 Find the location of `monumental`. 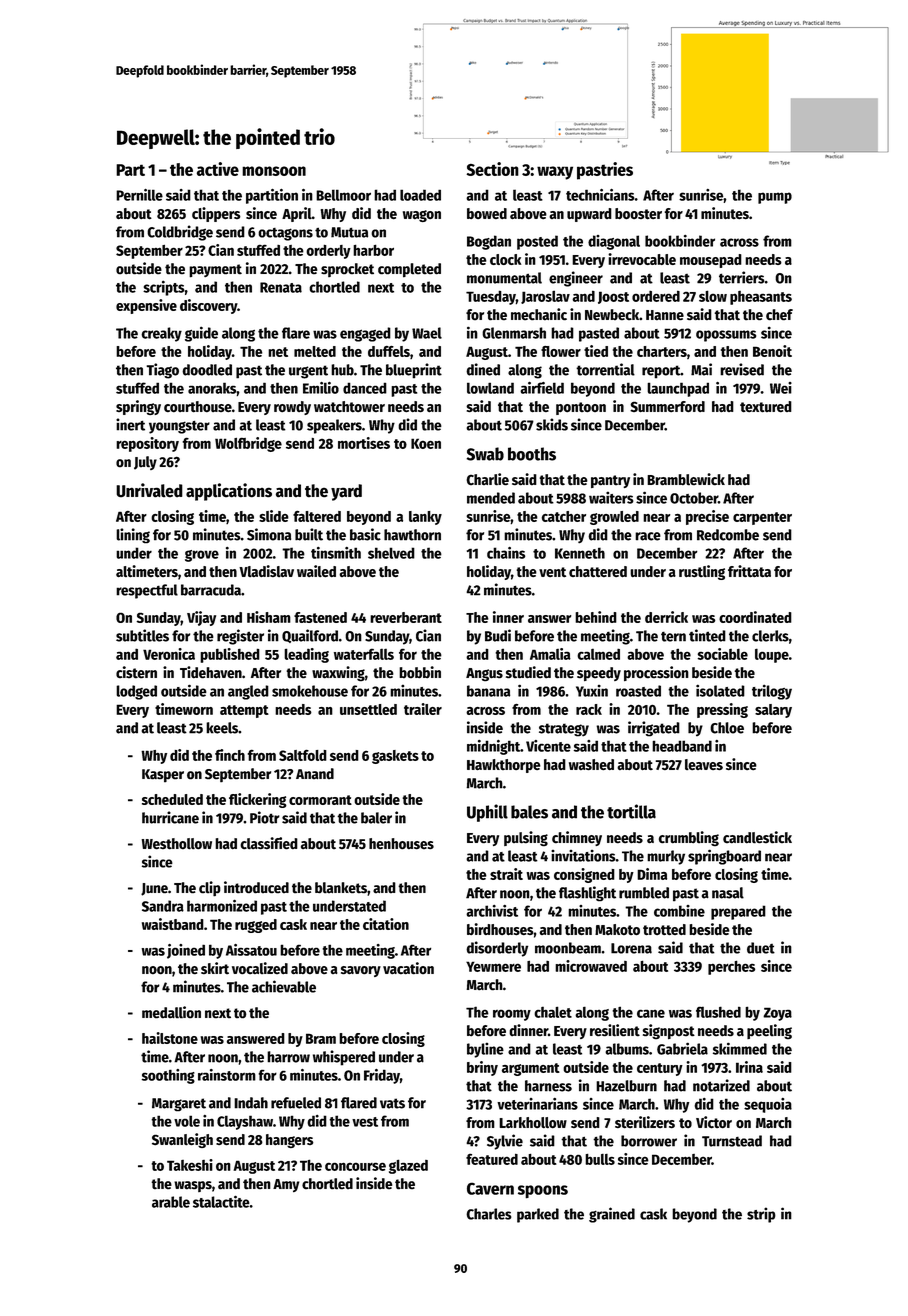

monumental is located at coordinates (504, 278).
